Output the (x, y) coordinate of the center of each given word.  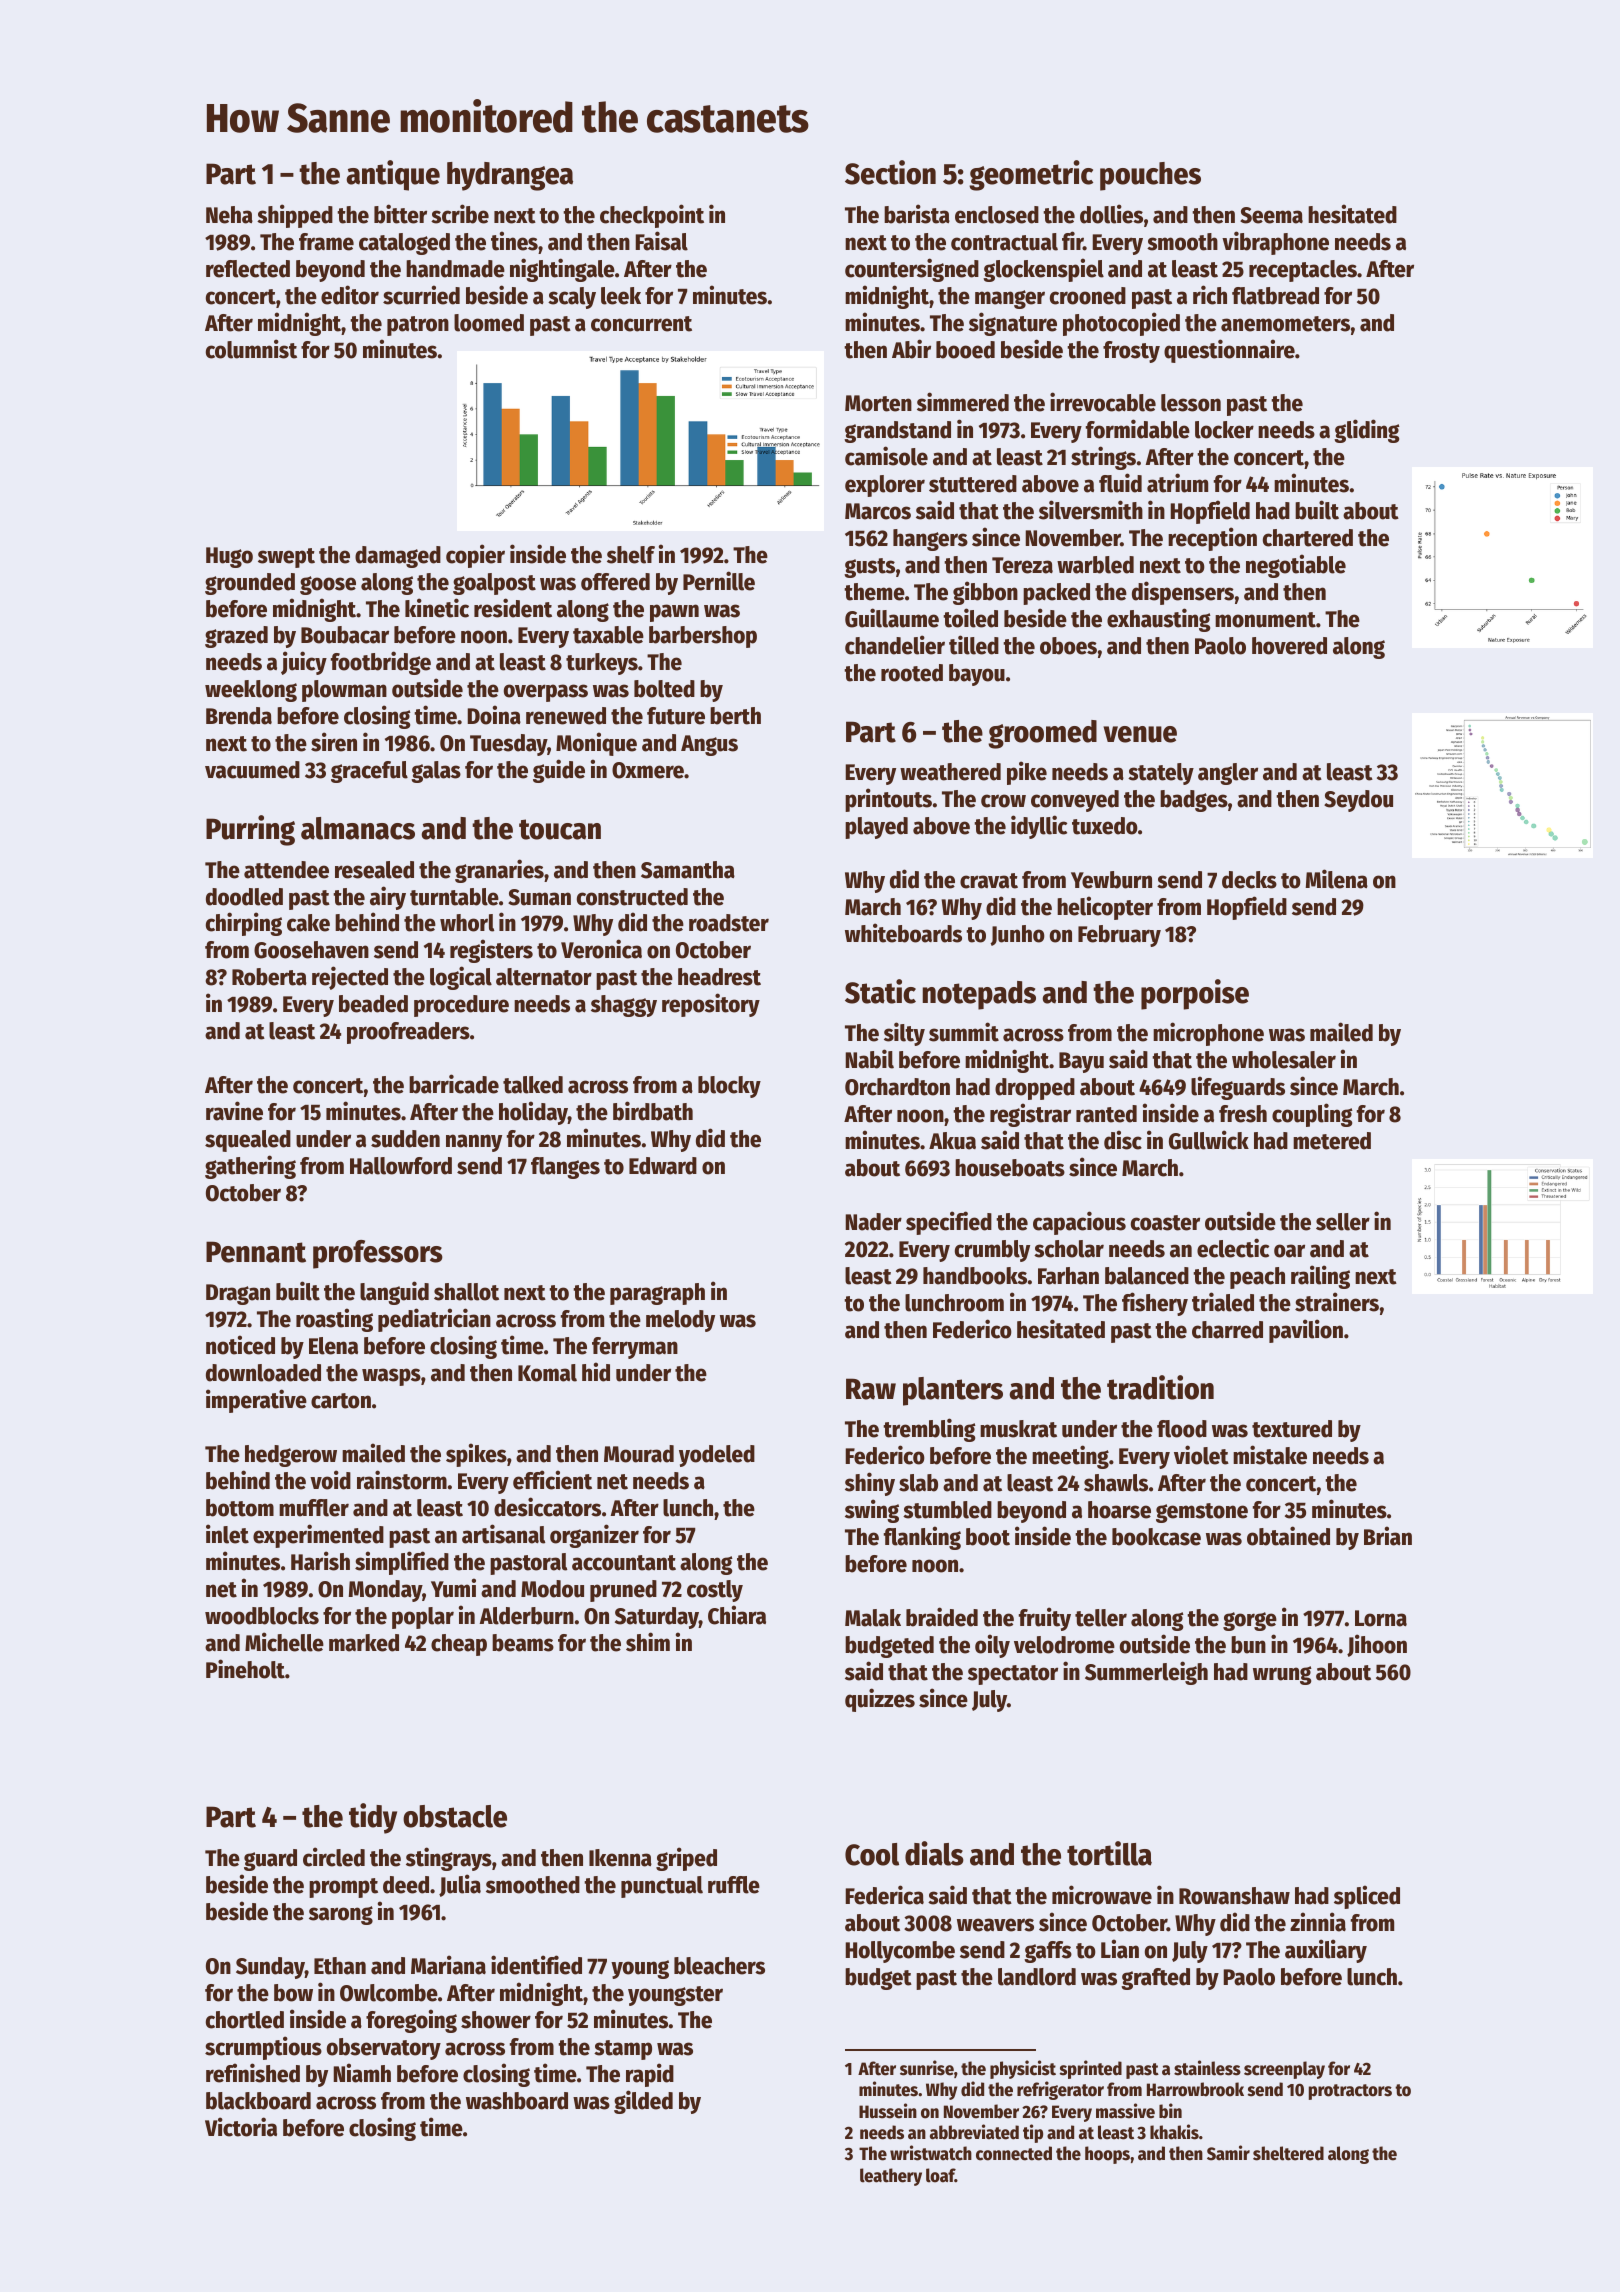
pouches (1150, 176)
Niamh (362, 2073)
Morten (878, 403)
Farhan (1068, 1276)
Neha (229, 215)
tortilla (1109, 1853)
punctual (662, 1887)
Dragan (238, 1294)
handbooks (975, 1276)
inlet (227, 1534)
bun (1248, 1645)
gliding (1367, 431)
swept (286, 558)
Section (890, 172)
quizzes (880, 1700)
